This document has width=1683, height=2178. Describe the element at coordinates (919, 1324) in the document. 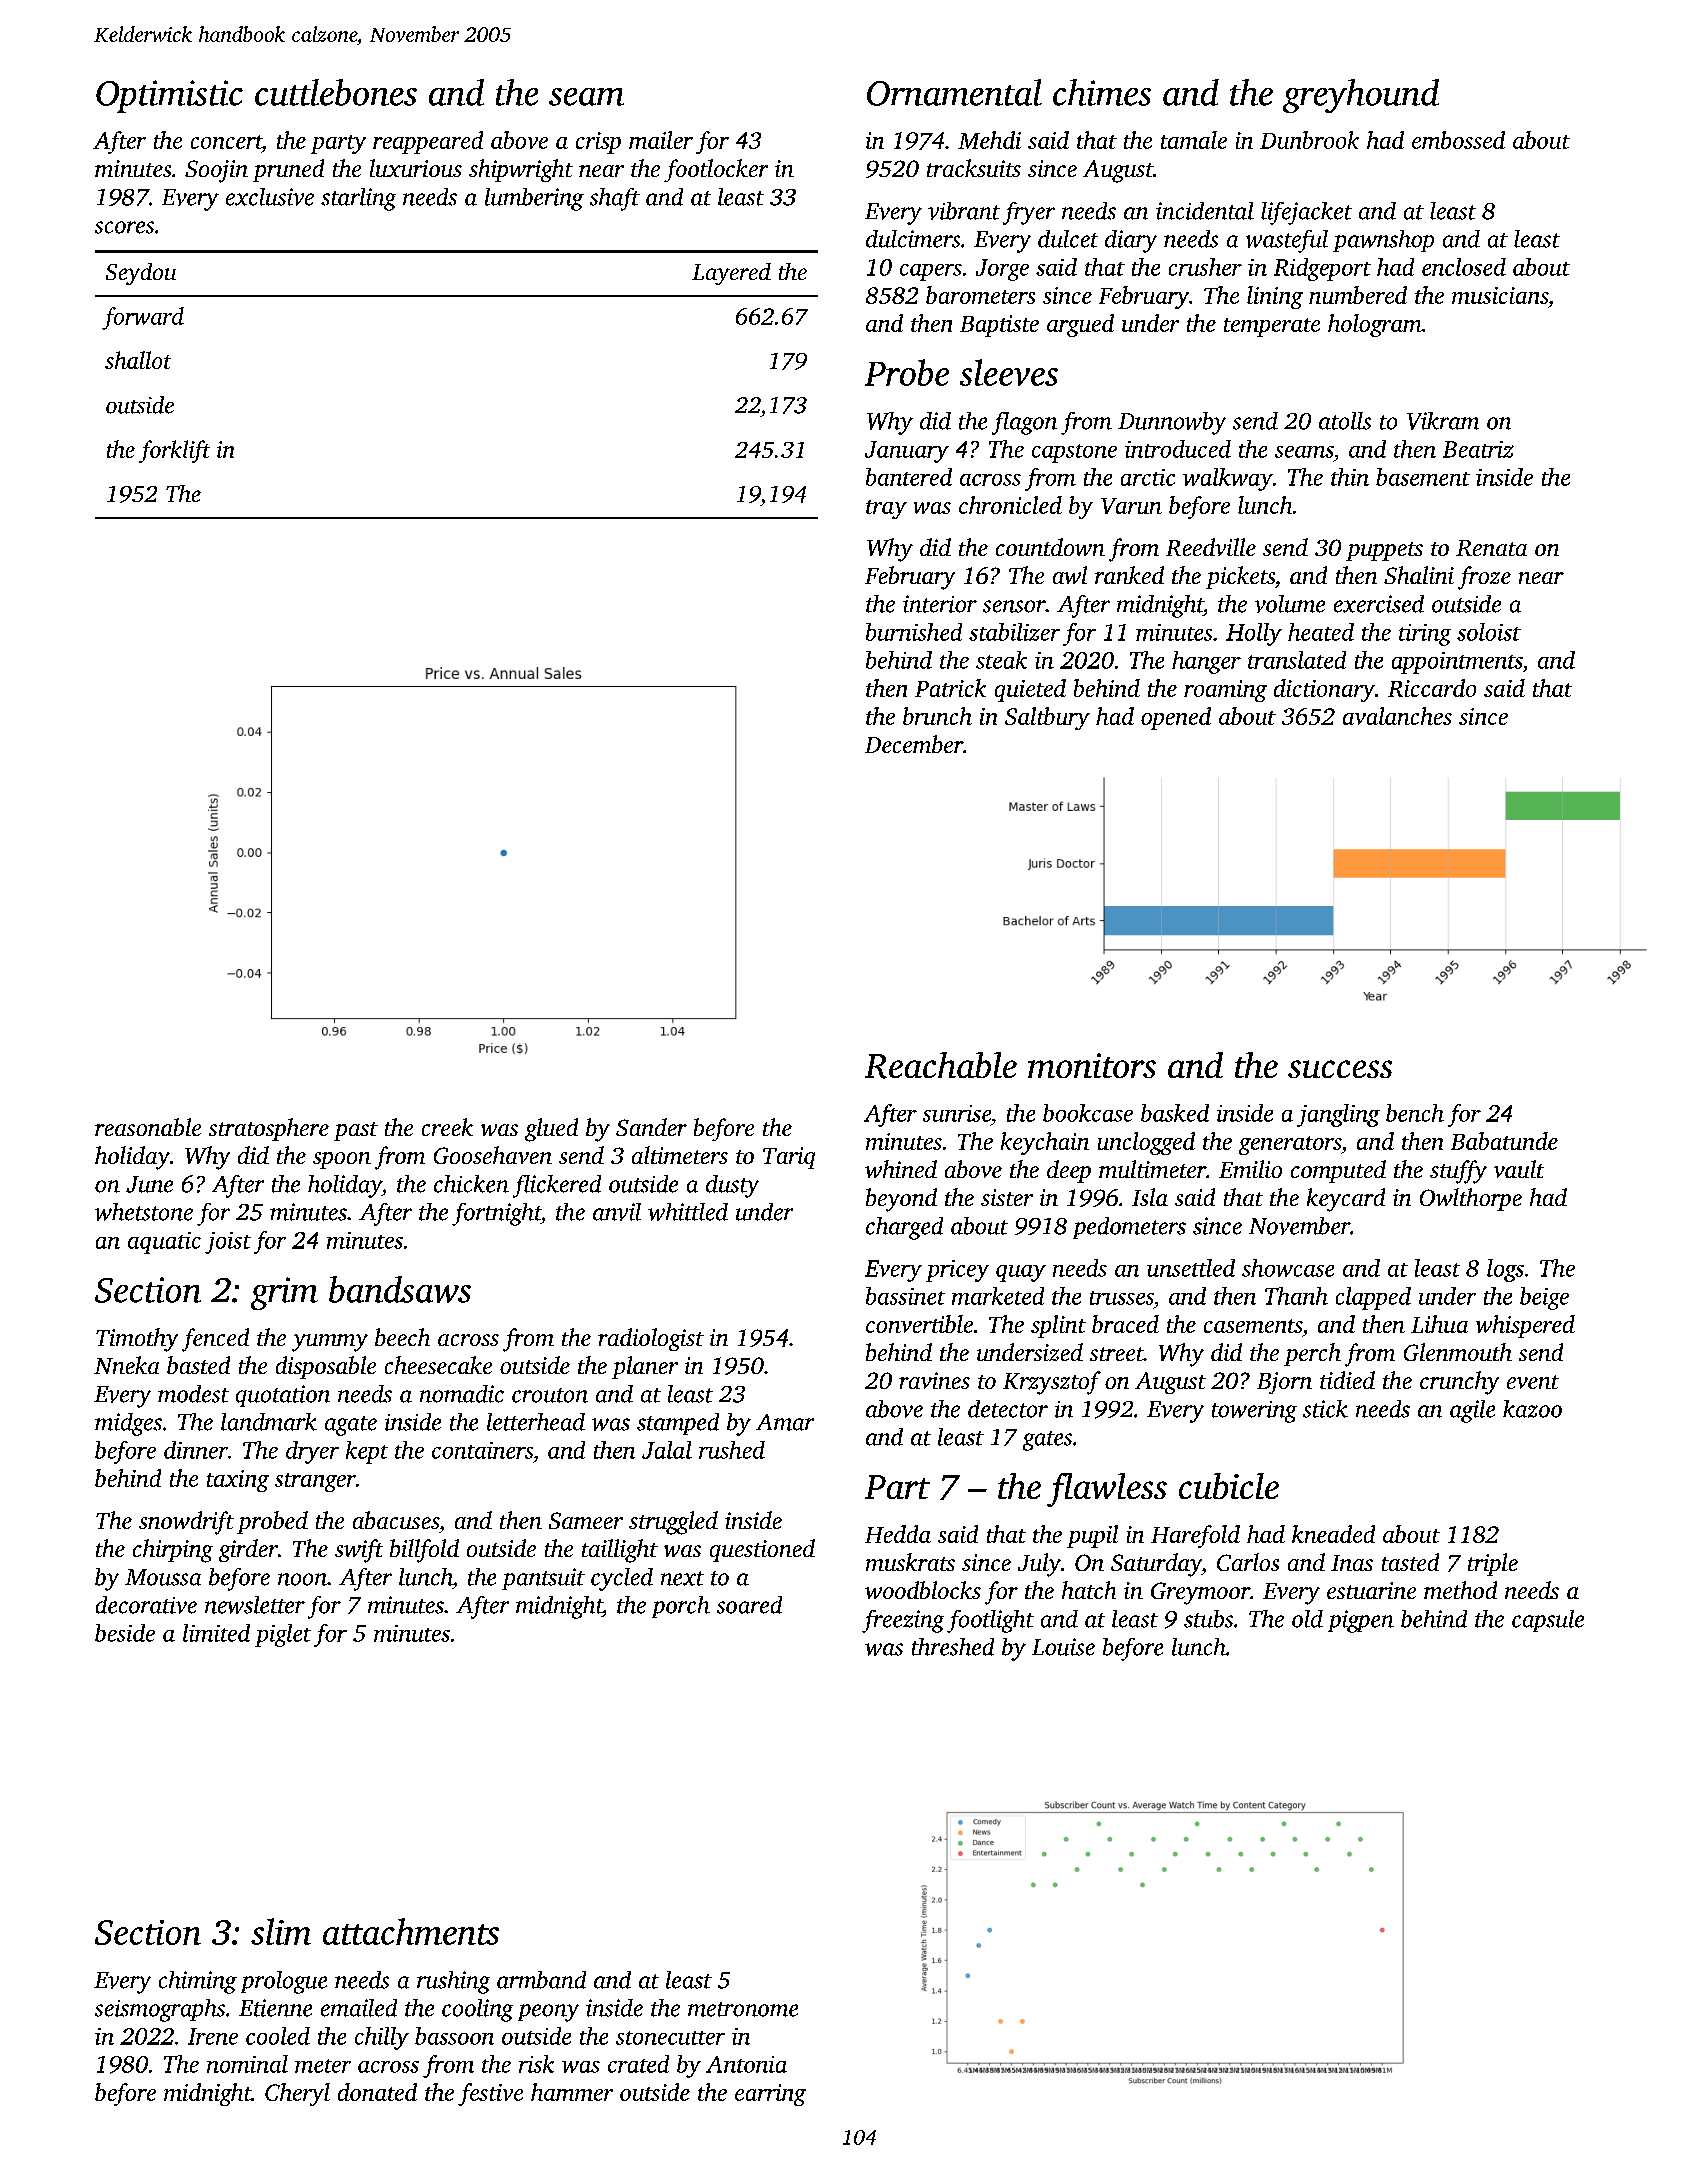

I see `convertible` at that location.
